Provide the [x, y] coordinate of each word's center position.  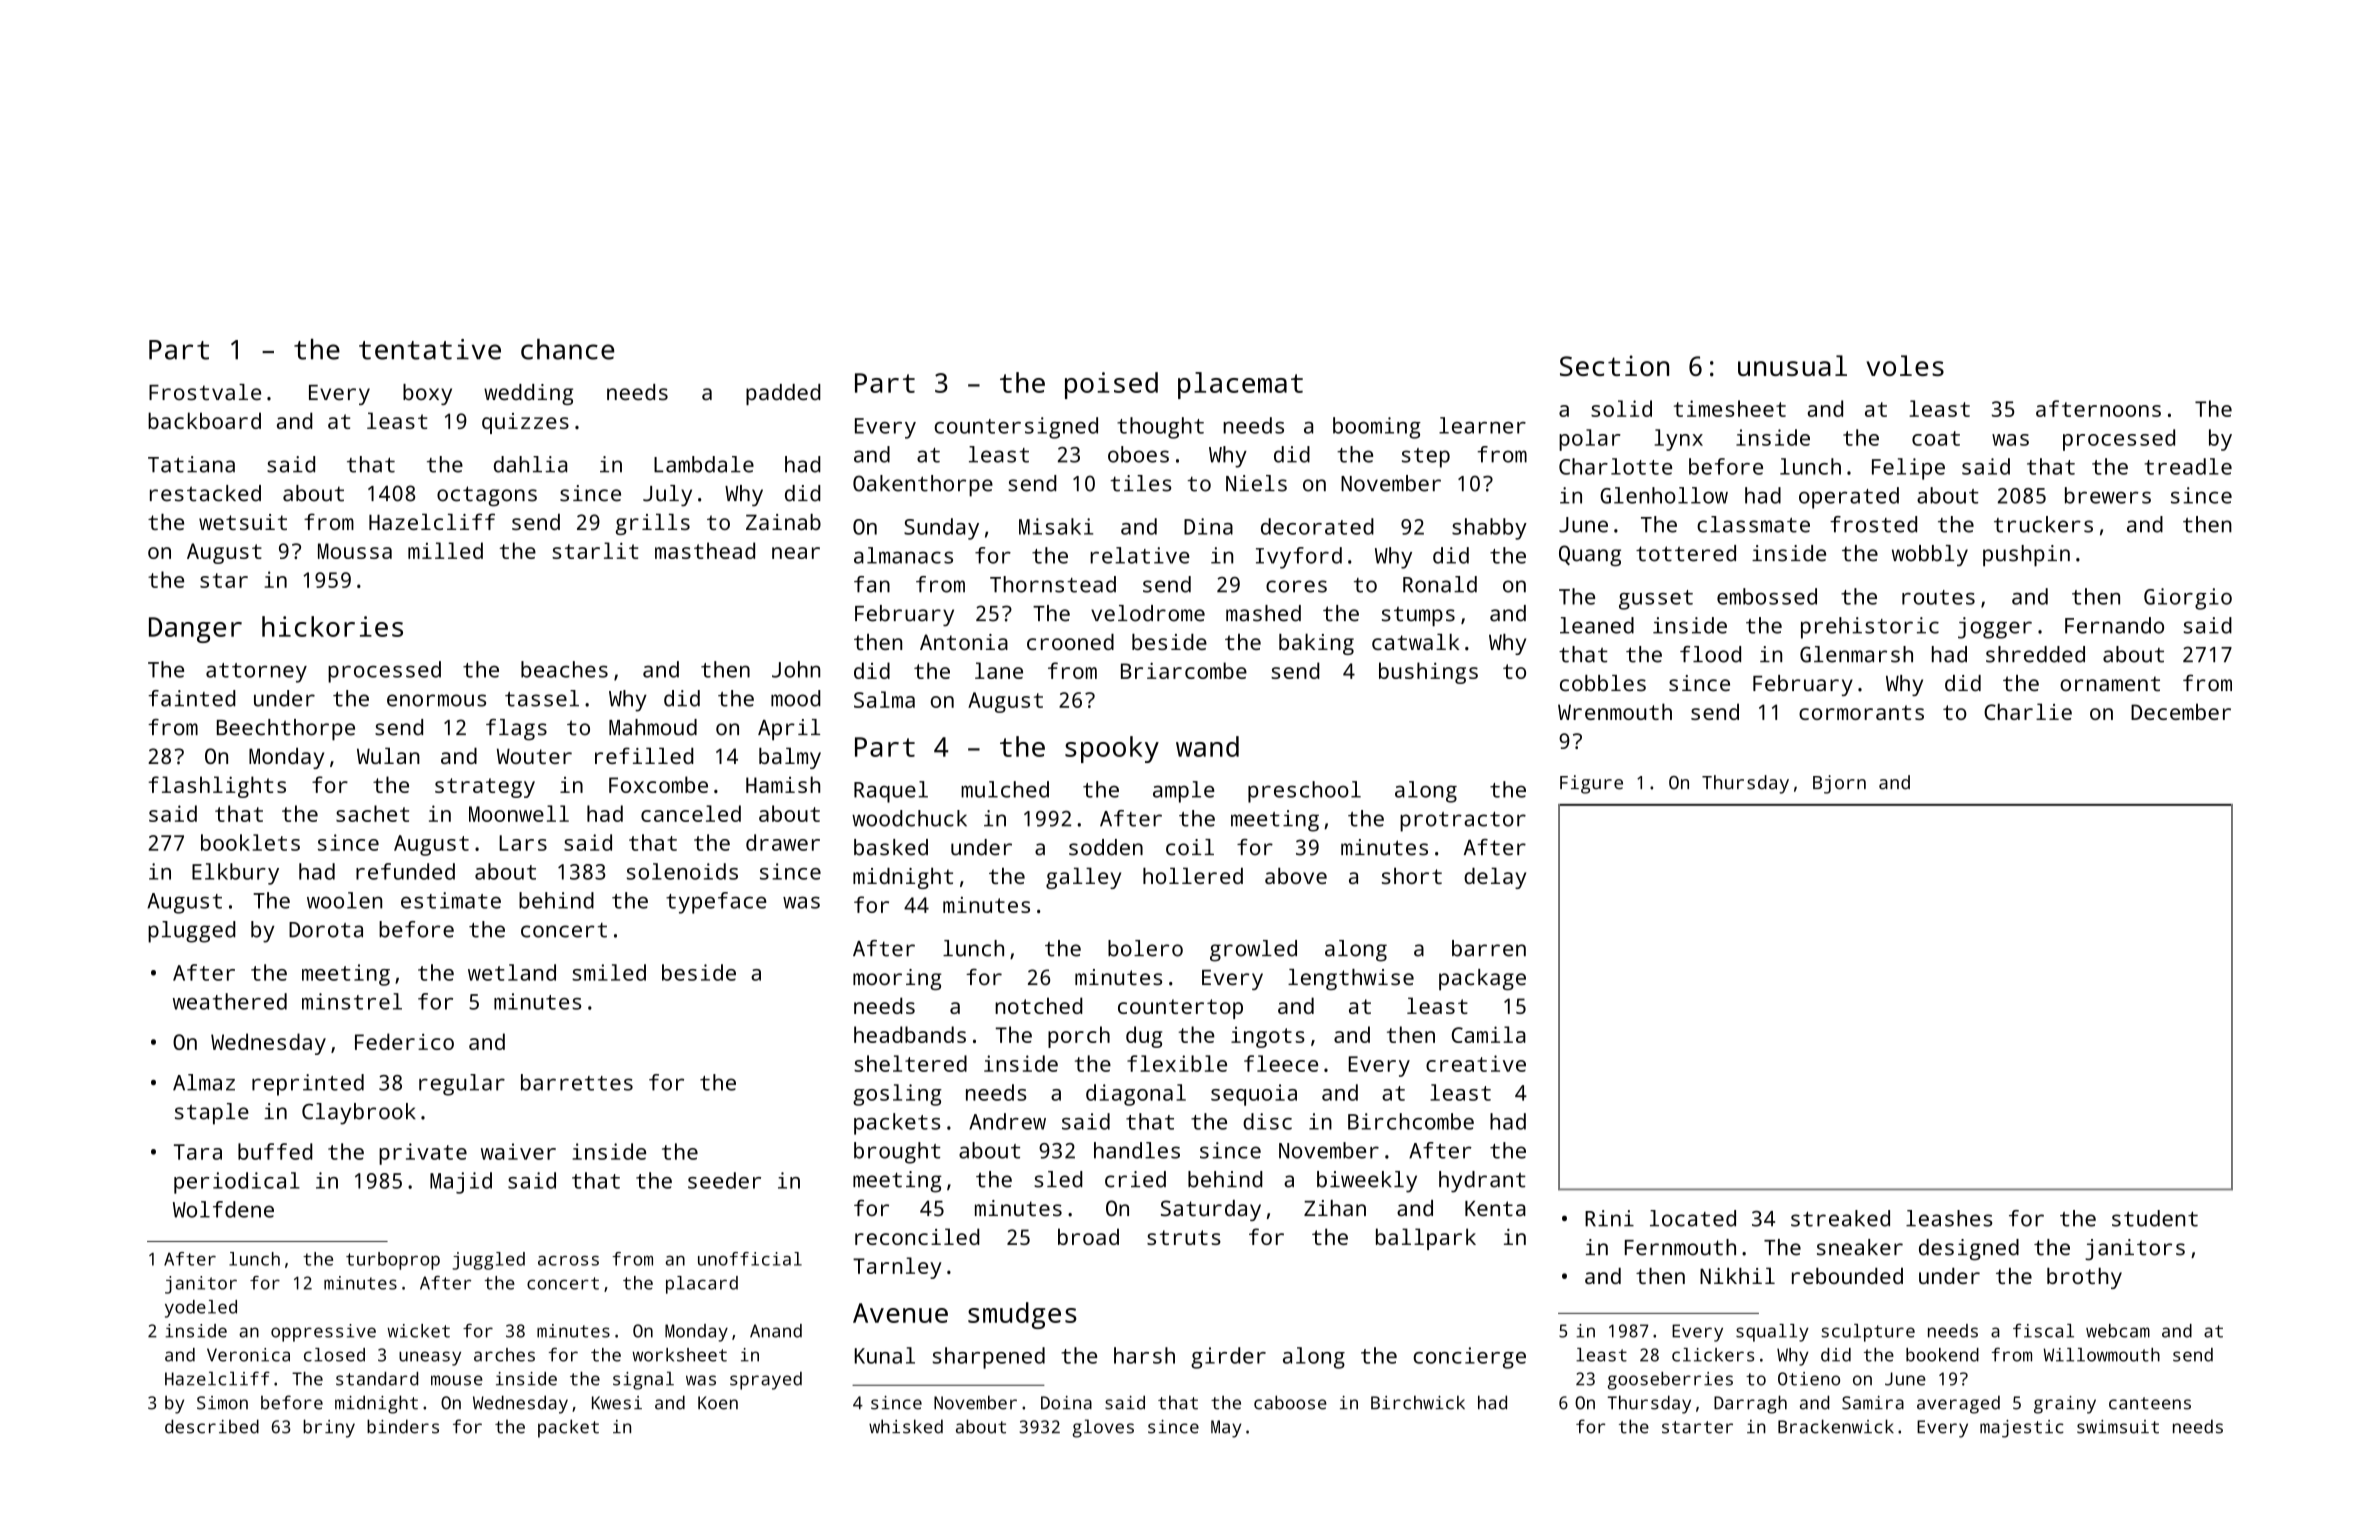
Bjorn [1839, 784]
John [796, 669]
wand [1207, 746]
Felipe [1908, 469]
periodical [237, 1183]
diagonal [1136, 1095]
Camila [1489, 1034]
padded [783, 394]
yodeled [201, 1309]
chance [567, 349]
